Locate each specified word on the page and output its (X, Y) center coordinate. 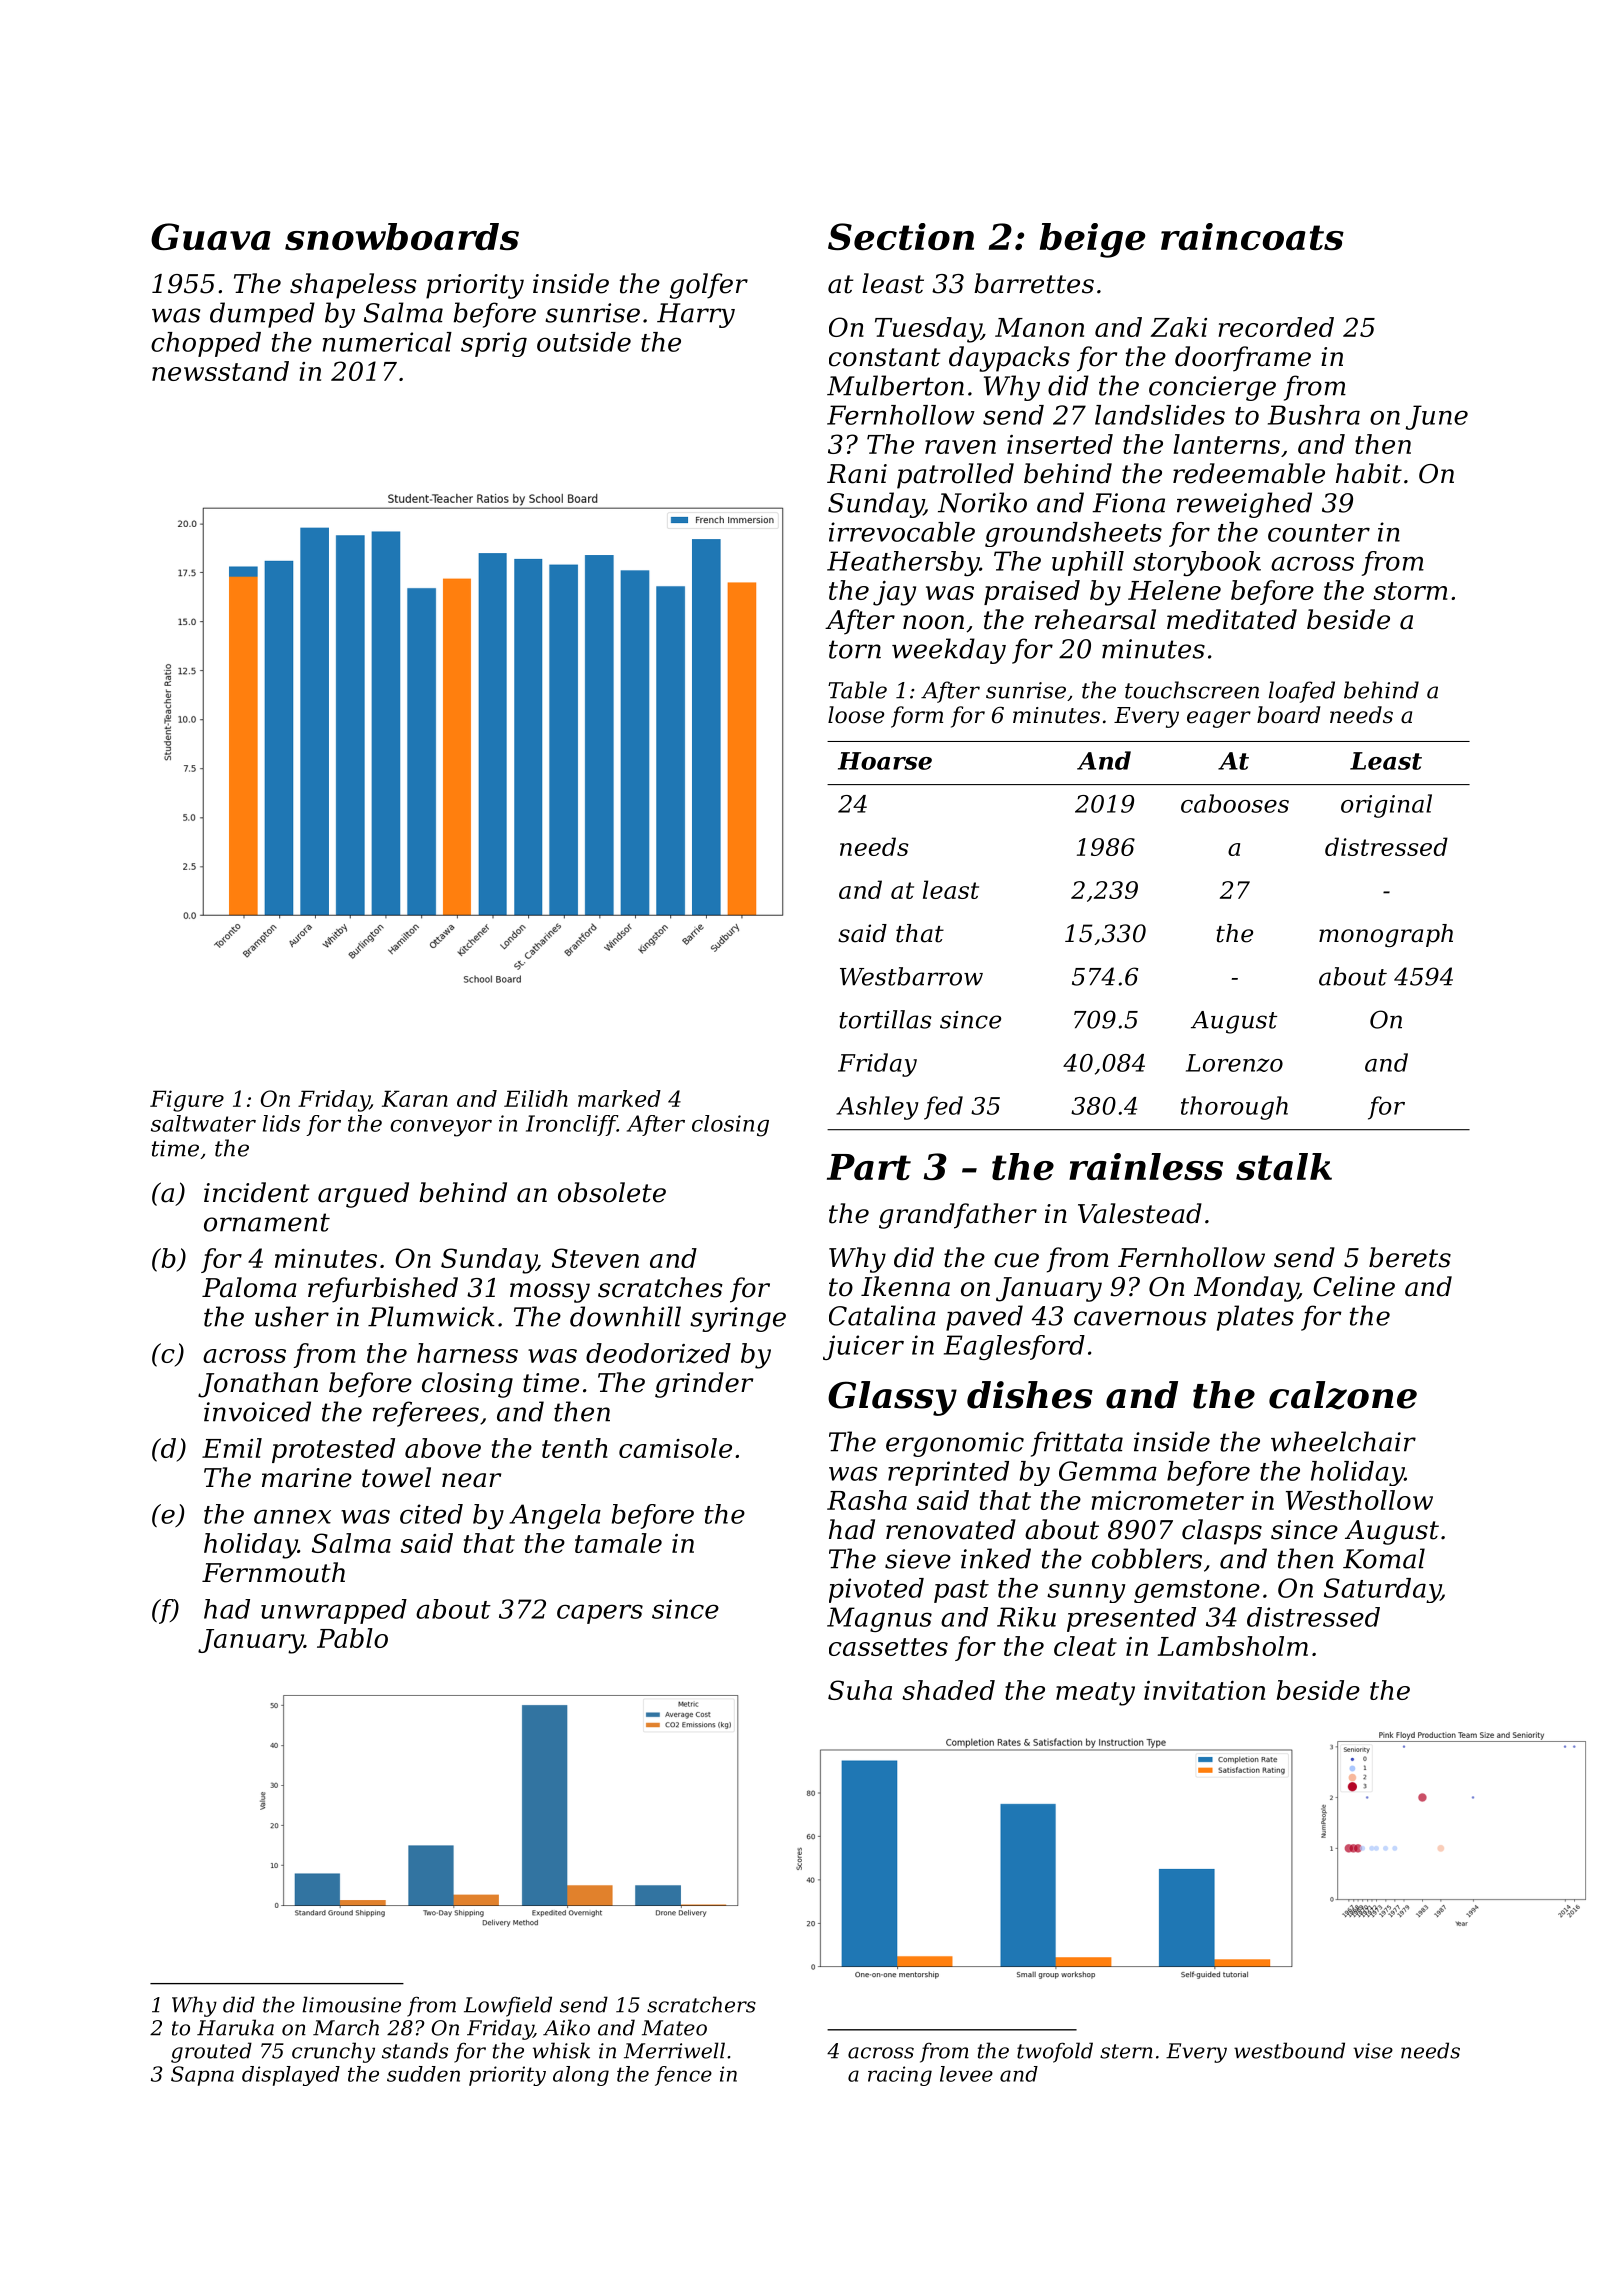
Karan (415, 1098)
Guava (211, 236)
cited (431, 1514)
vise (1373, 2051)
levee (966, 2074)
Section (901, 236)
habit (1369, 473)
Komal (1384, 1558)
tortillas (885, 1019)
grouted (211, 2052)
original (1386, 806)
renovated (951, 1529)
